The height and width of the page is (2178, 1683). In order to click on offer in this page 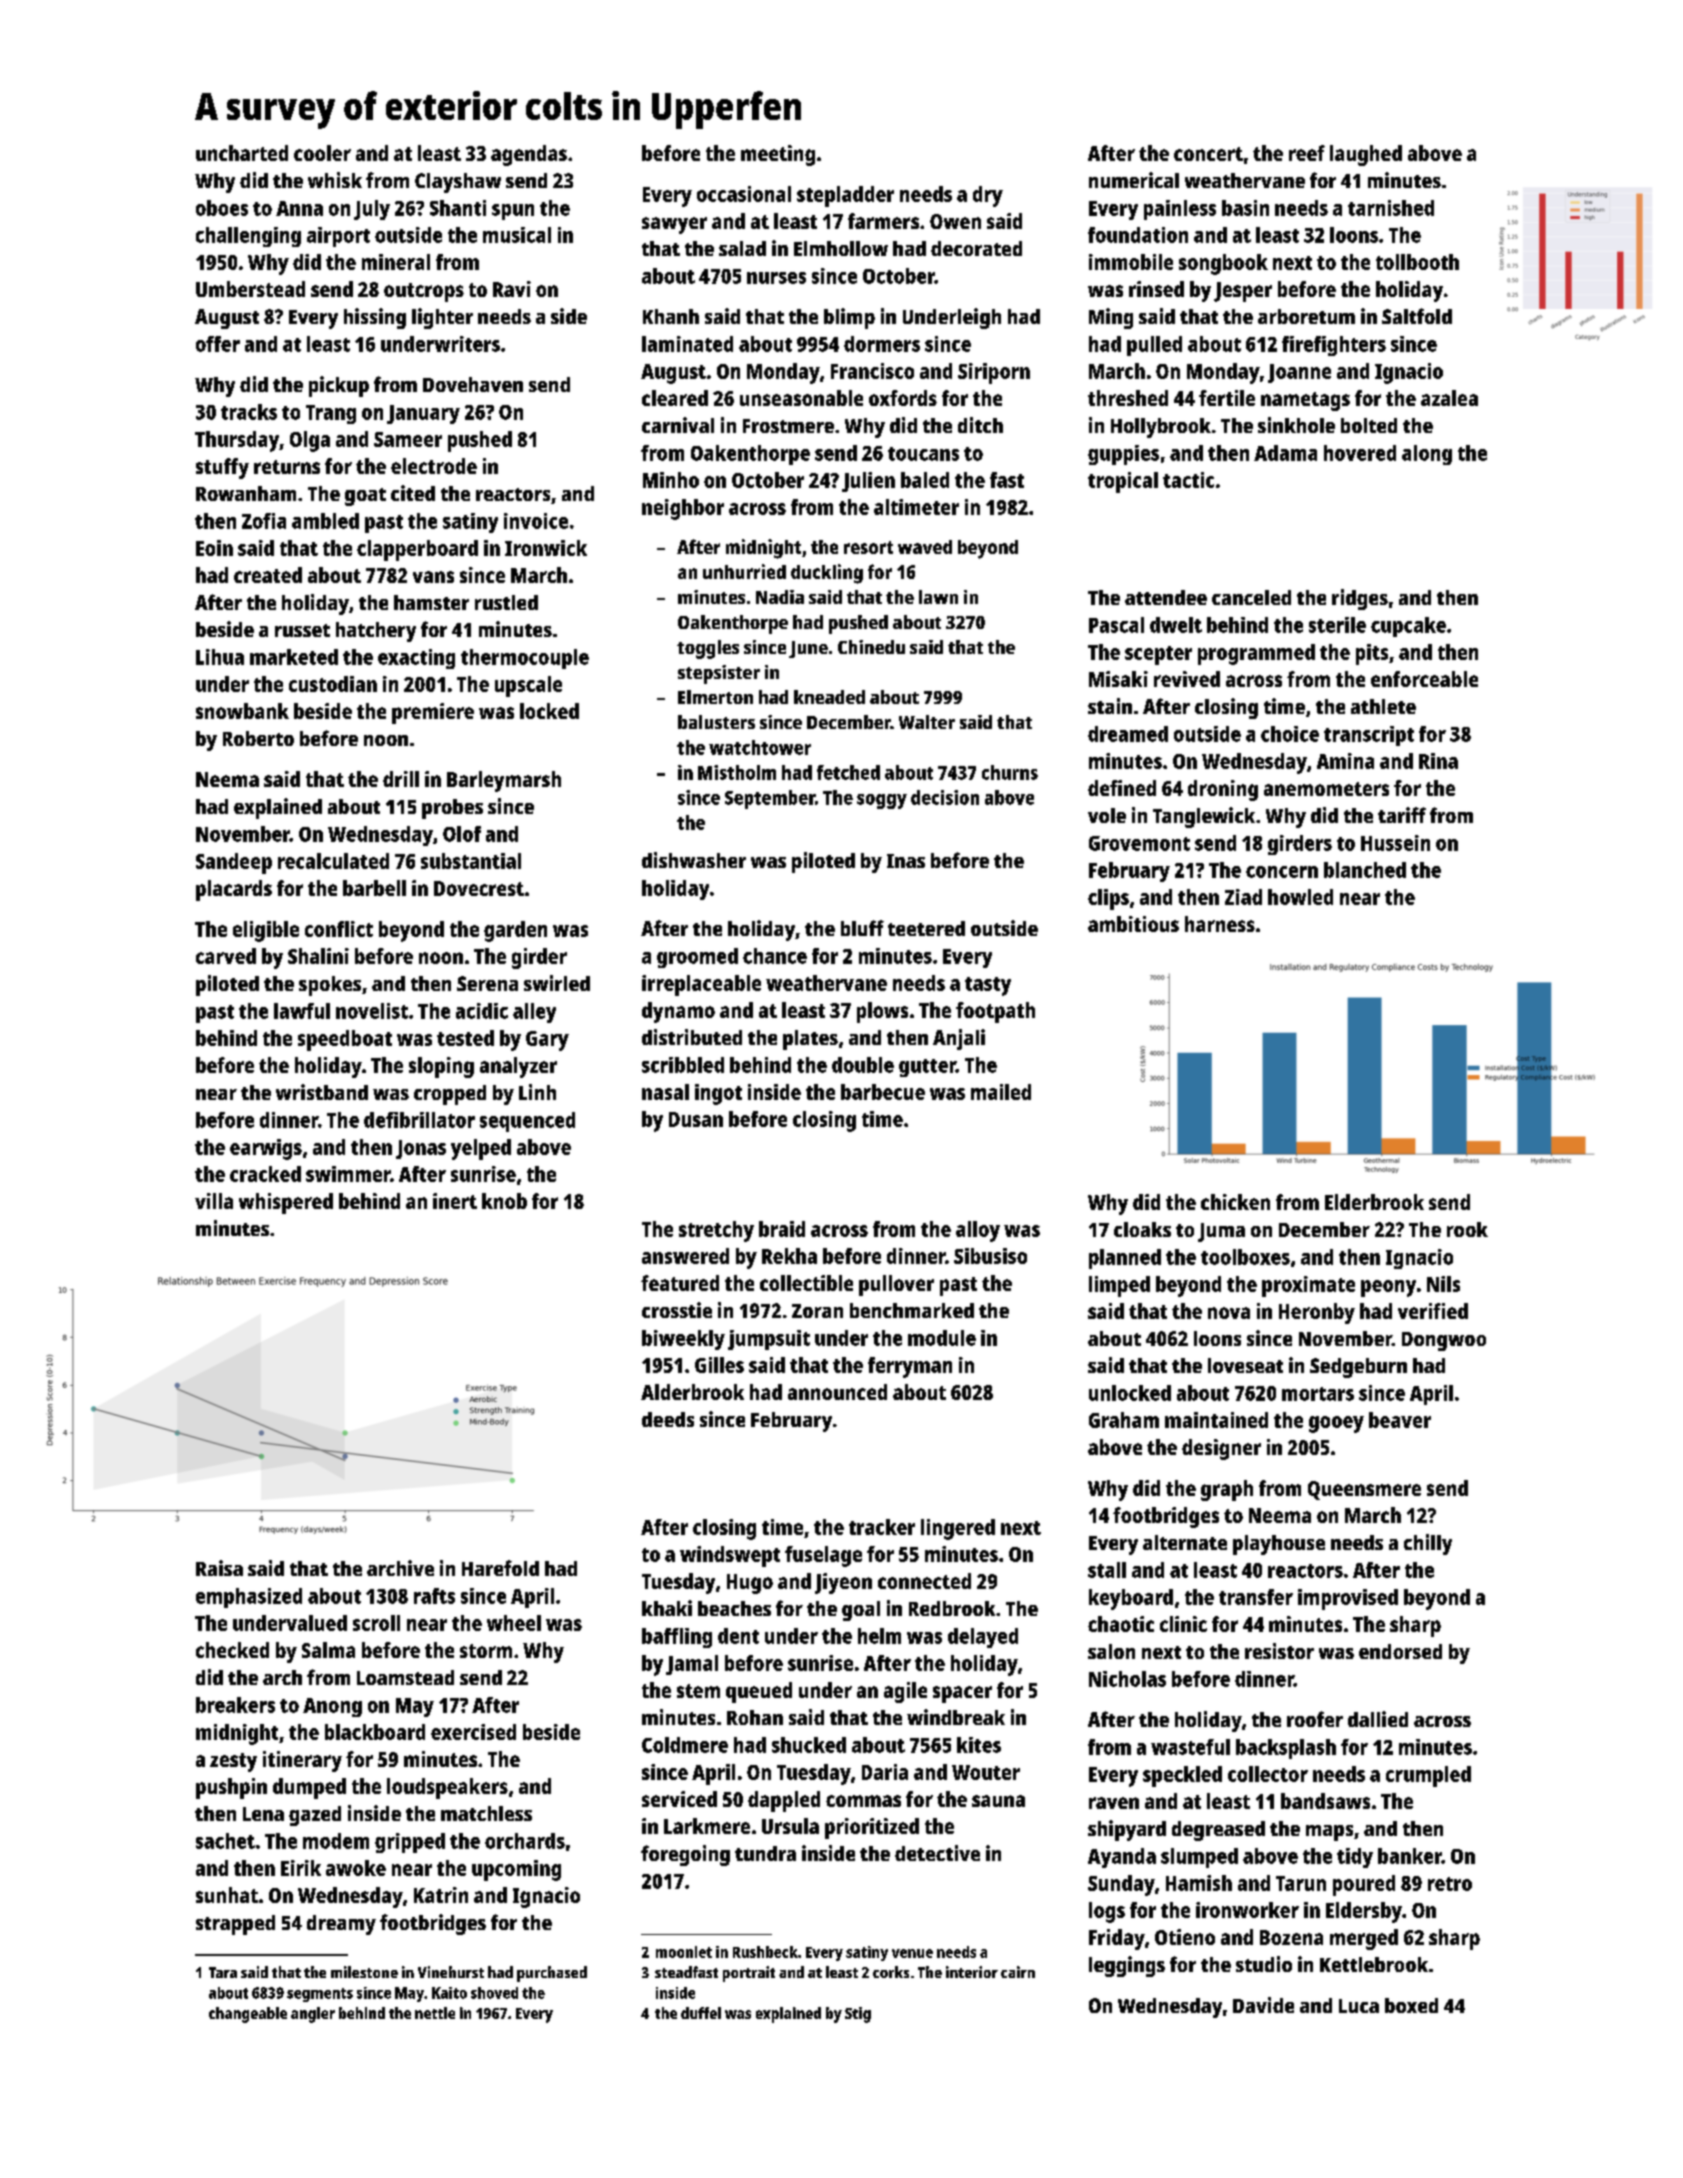, I will do `click(218, 344)`.
